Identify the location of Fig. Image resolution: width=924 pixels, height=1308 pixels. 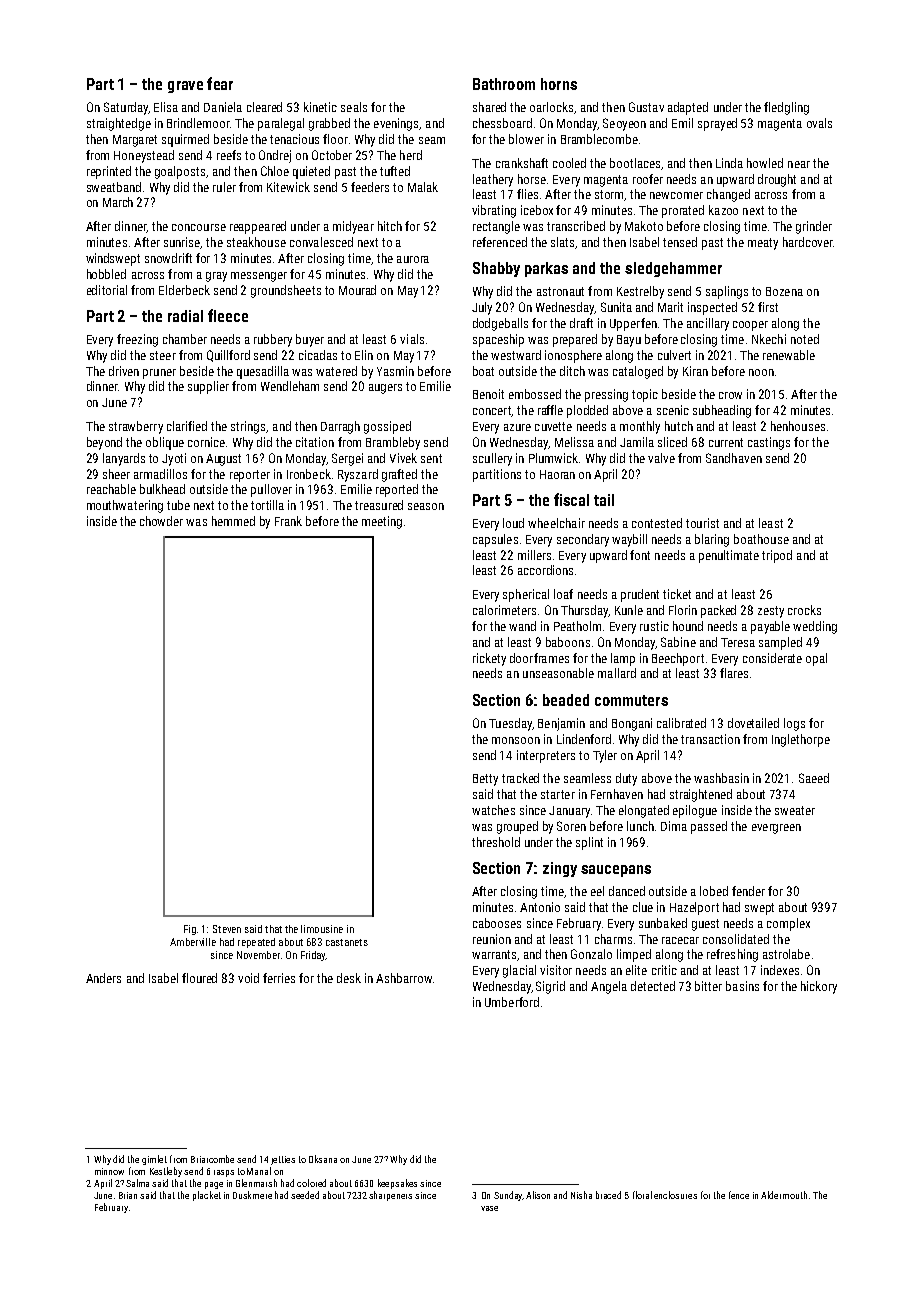
(190, 930).
